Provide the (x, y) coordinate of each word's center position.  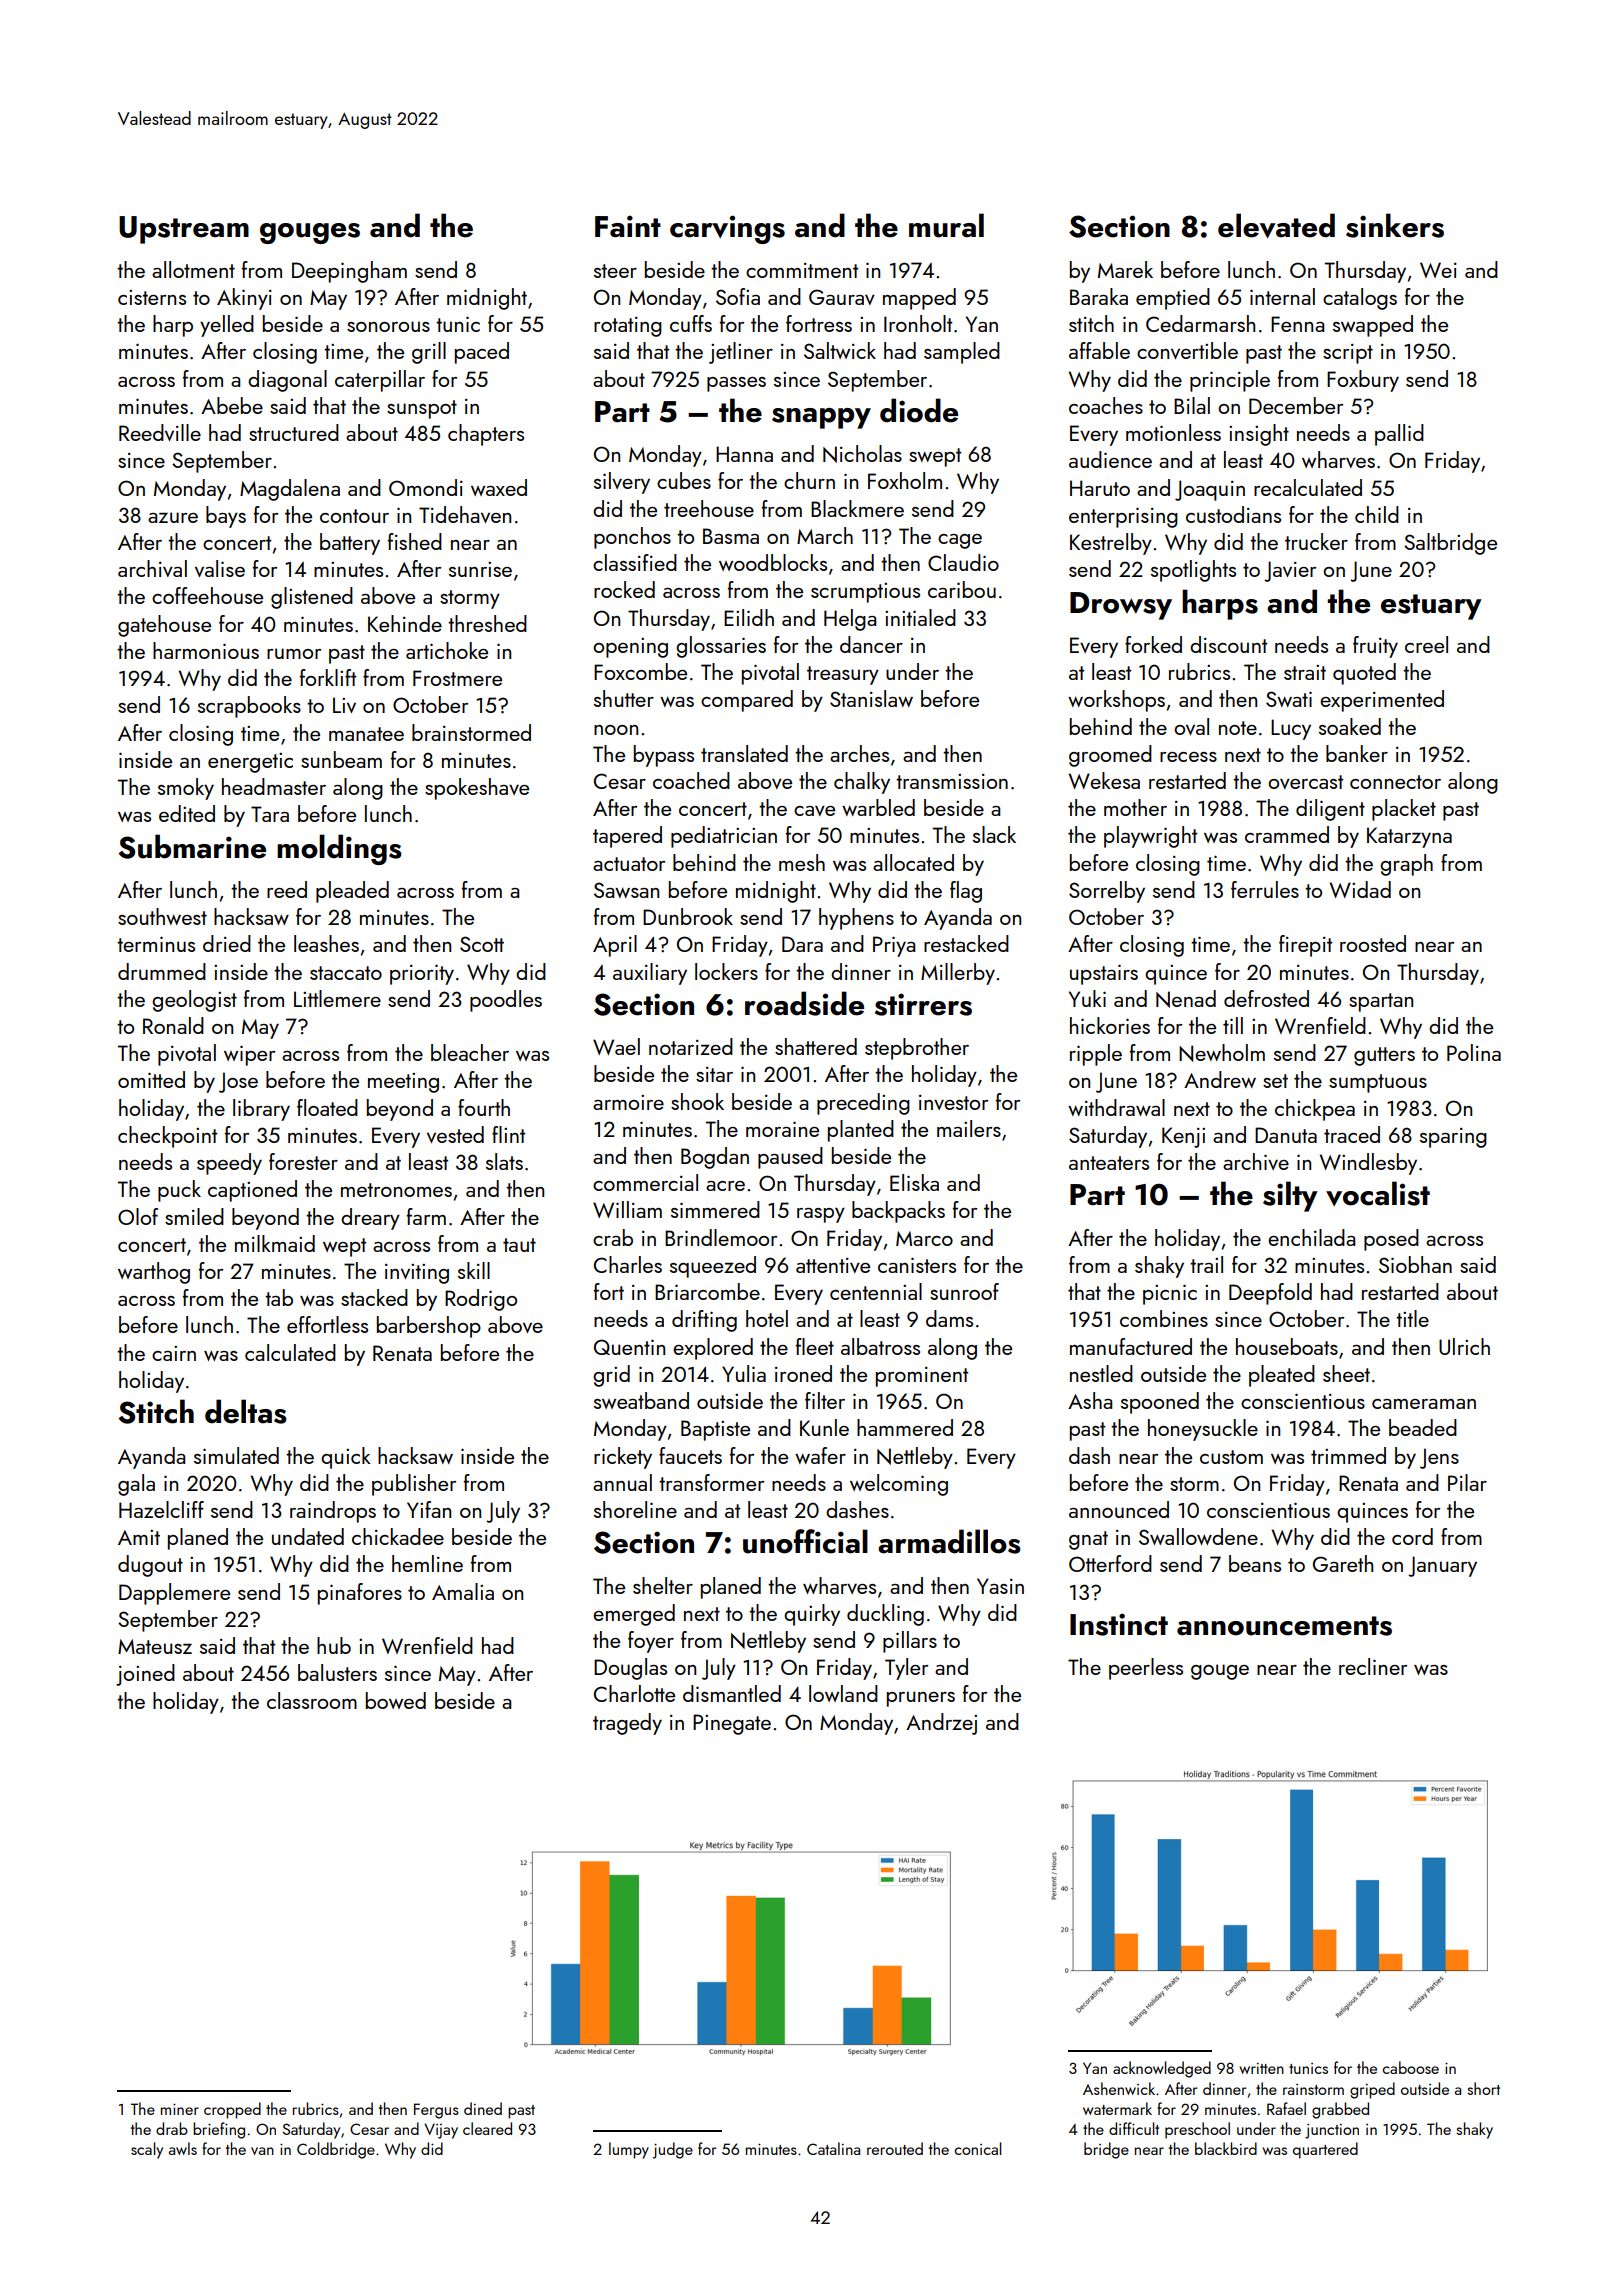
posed (1391, 1240)
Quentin (629, 1347)
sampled (962, 353)
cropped (232, 2110)
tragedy (627, 1724)
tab (279, 1297)
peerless (1146, 1669)
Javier (1290, 571)
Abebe (232, 405)
